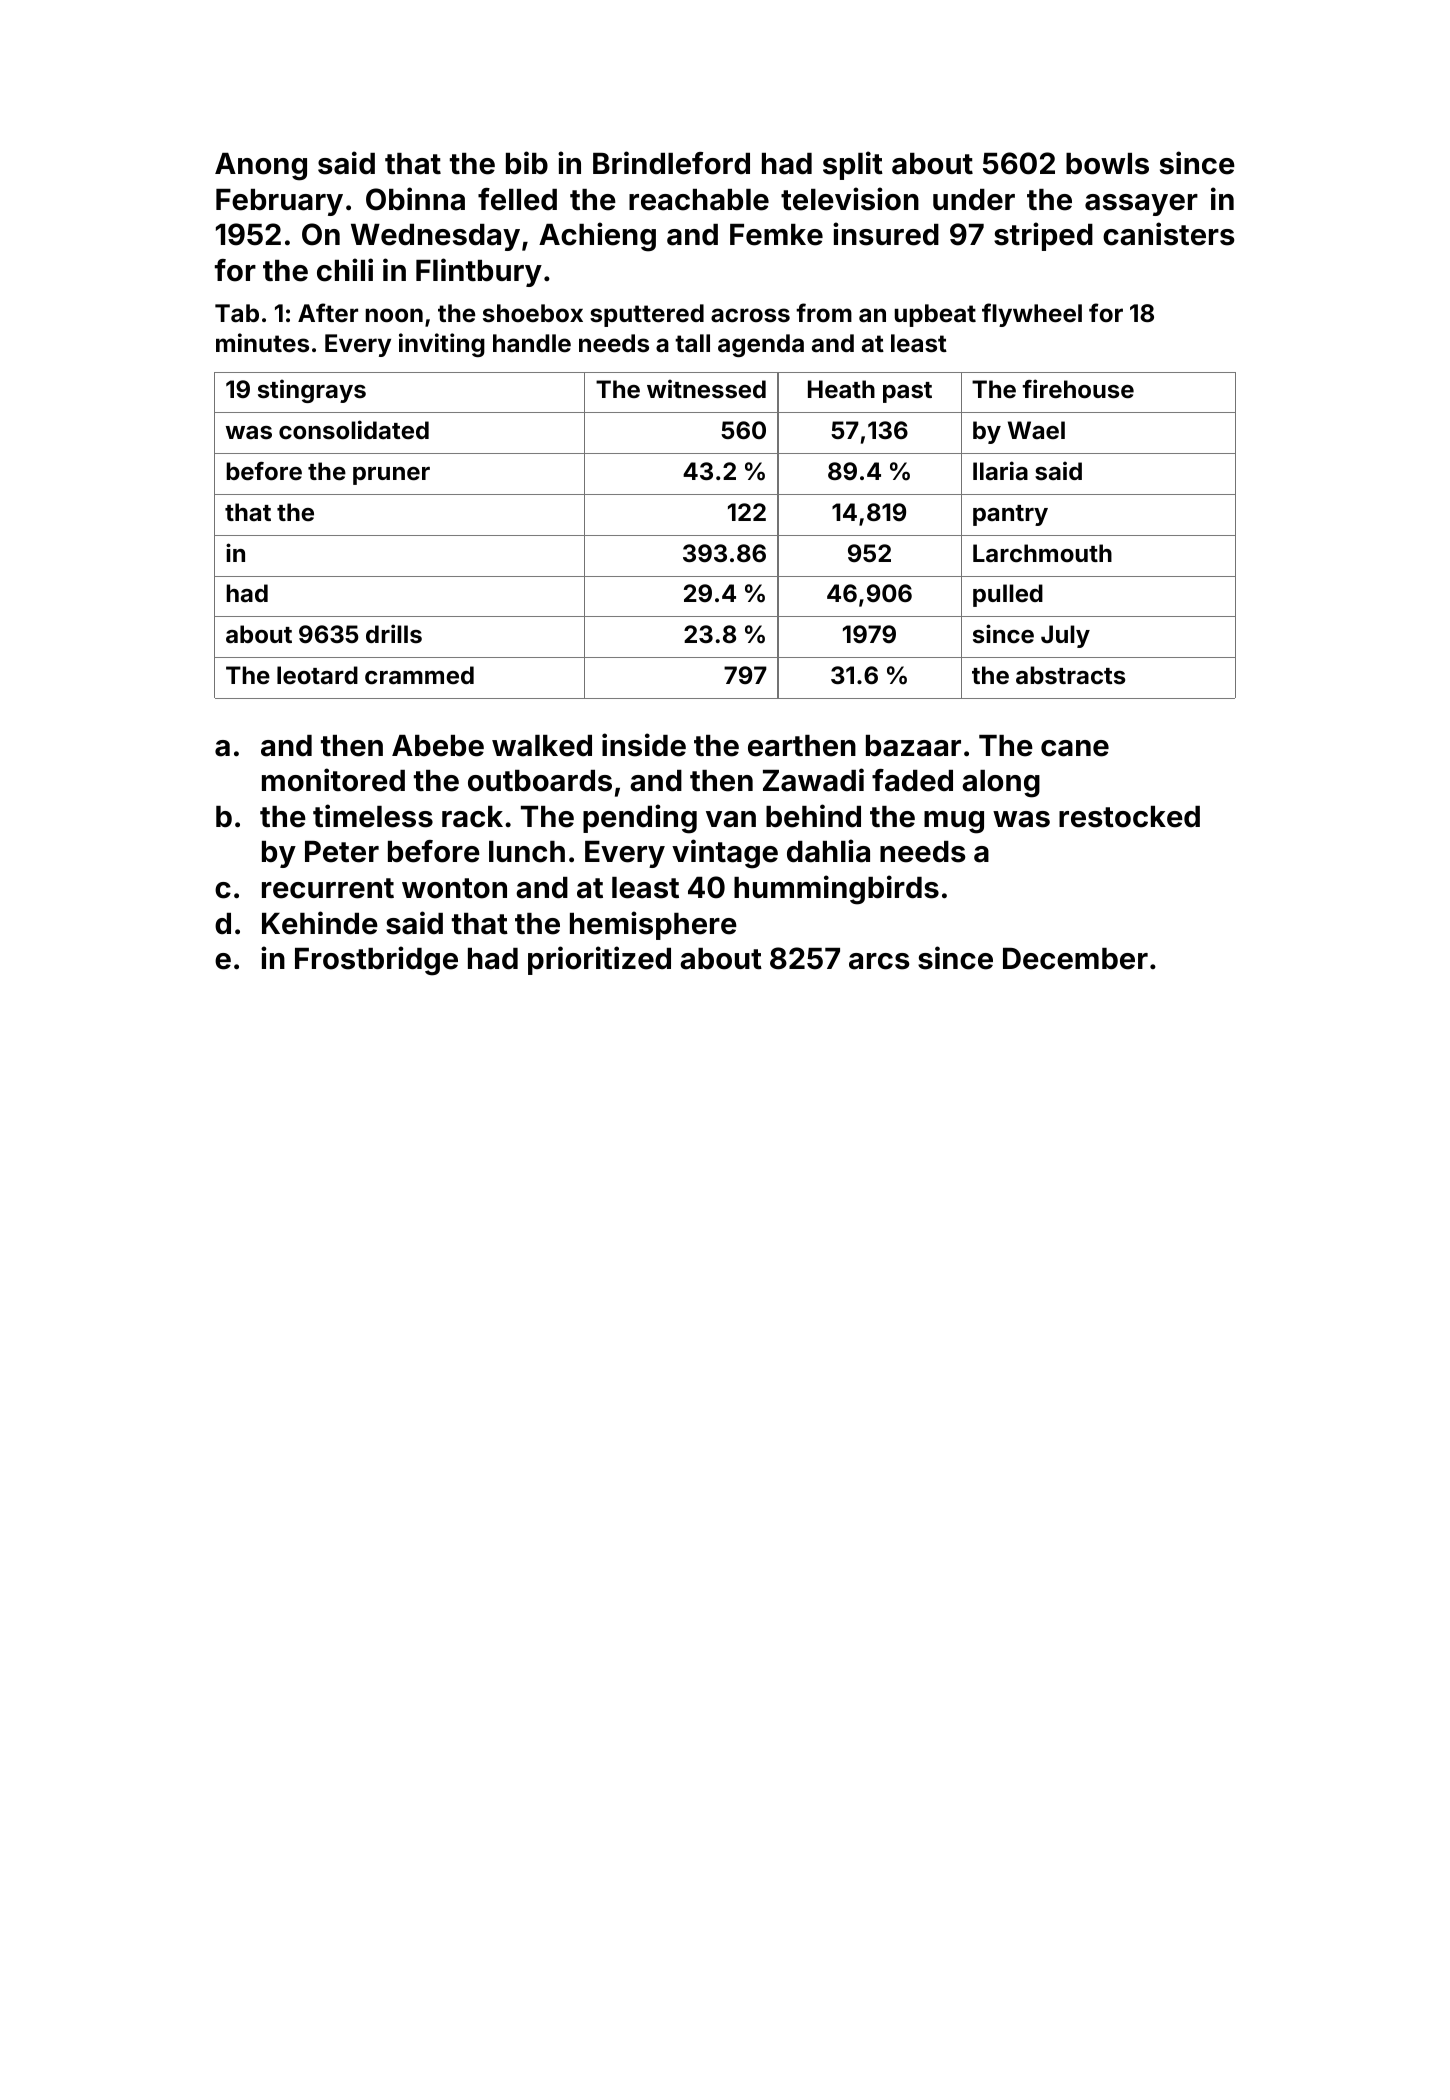 The width and height of the screenshot is (1450, 2100). What do you see at coordinates (653, 925) in the screenshot?
I see `hemisphere` at bounding box center [653, 925].
